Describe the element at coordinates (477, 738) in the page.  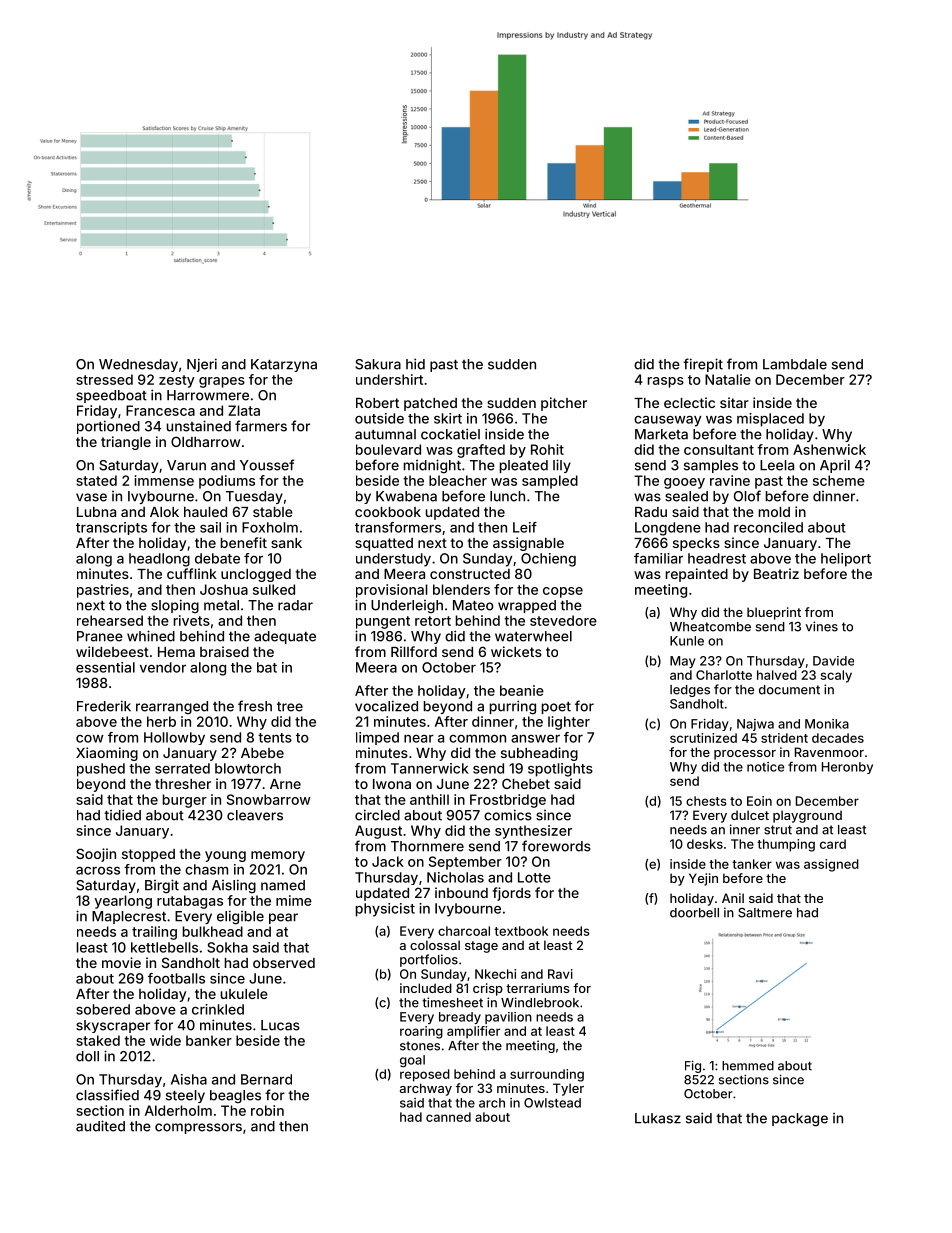
I see `common` at that location.
